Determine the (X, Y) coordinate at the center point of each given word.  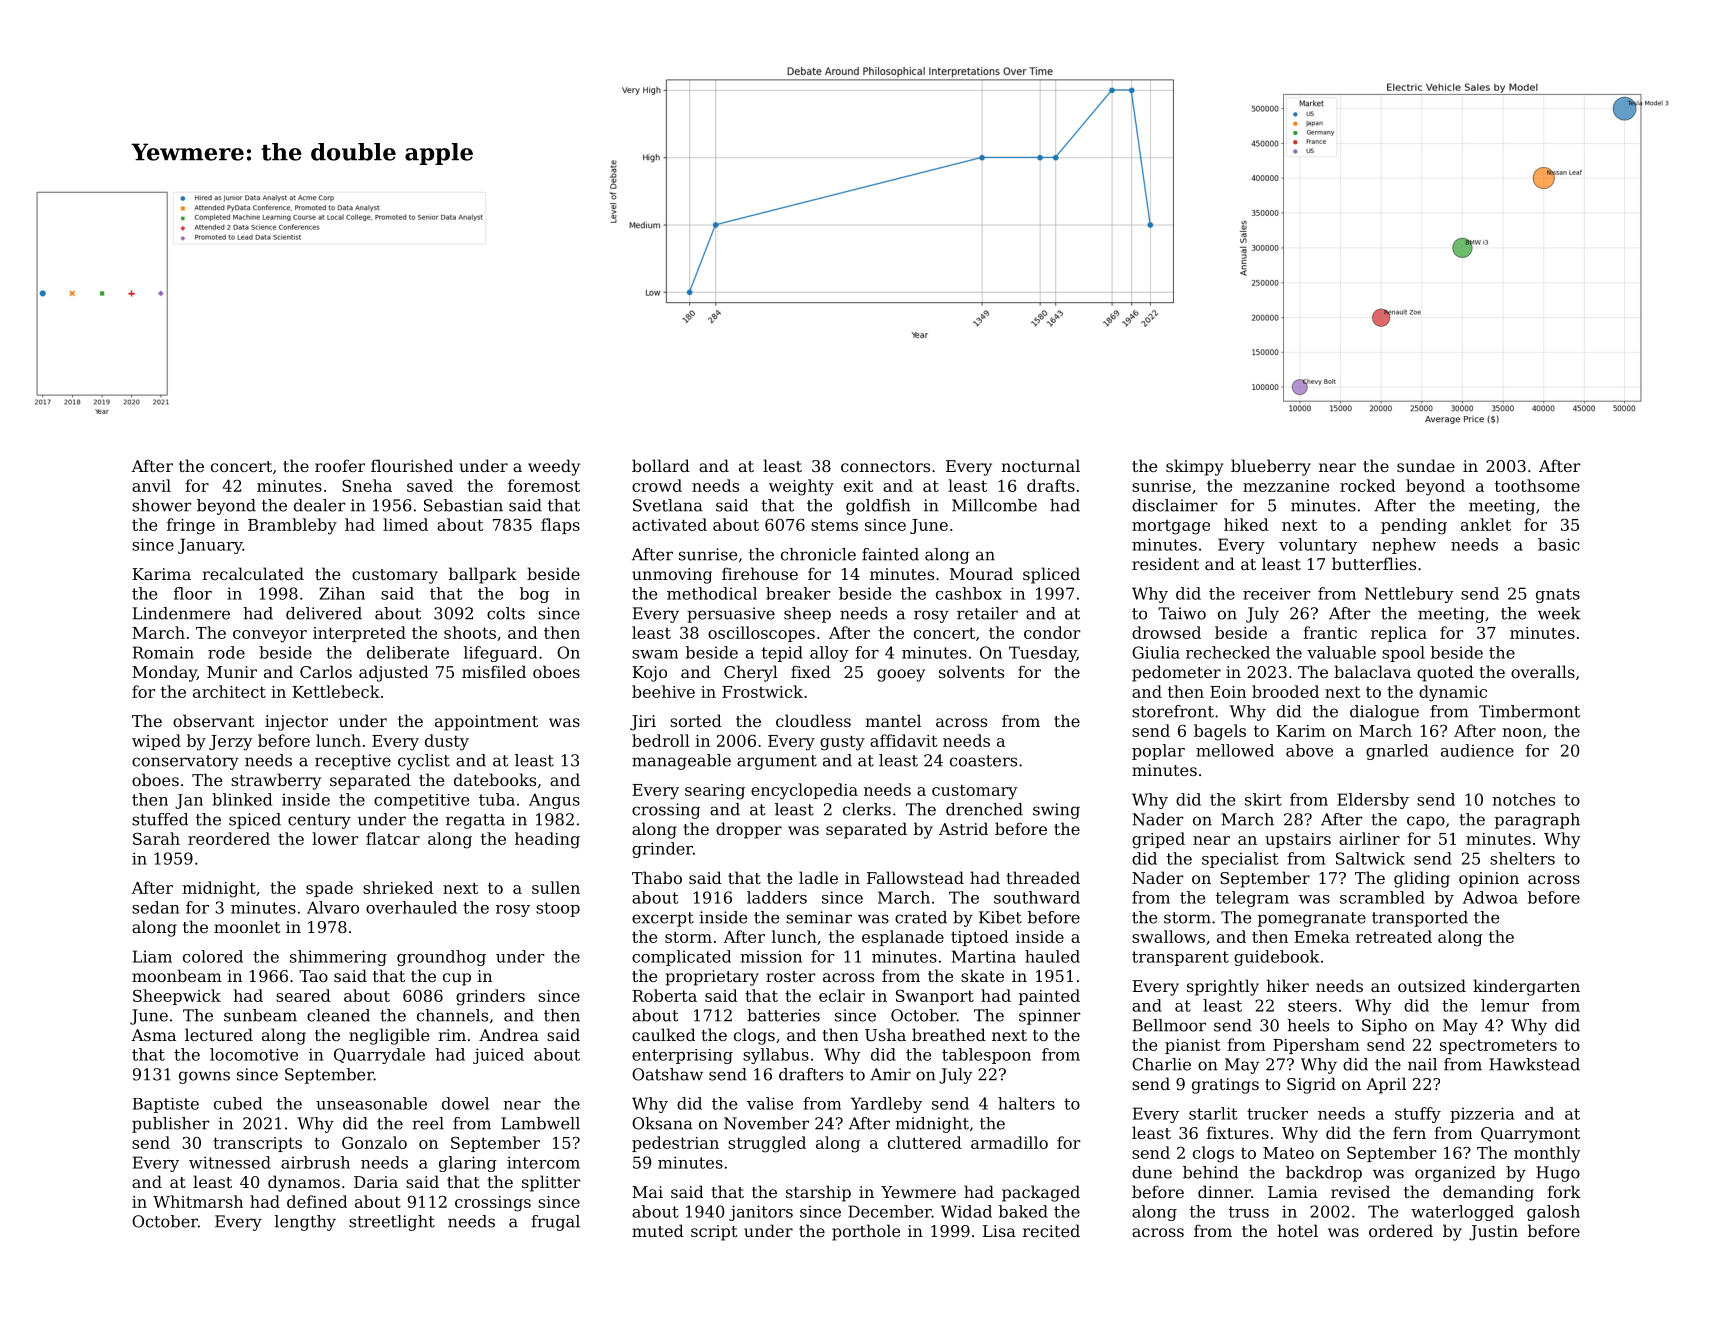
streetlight (392, 1223)
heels (1308, 1025)
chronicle (818, 554)
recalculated (253, 573)
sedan (156, 907)
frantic (1330, 632)
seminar (819, 917)
